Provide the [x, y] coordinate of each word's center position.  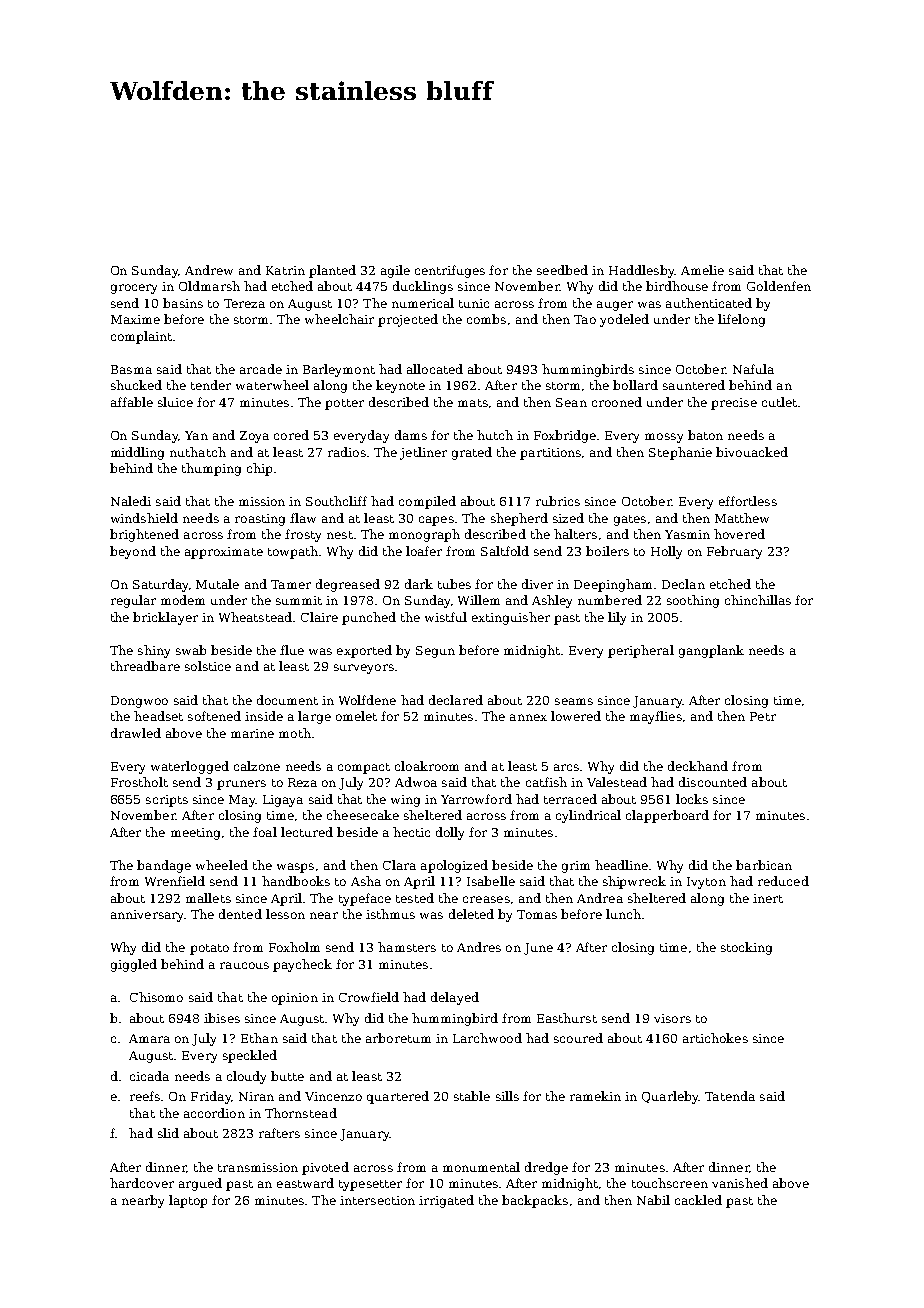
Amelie [702, 270]
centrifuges [450, 271]
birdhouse [677, 286]
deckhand [698, 766]
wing [405, 801]
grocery [134, 289]
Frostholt [139, 782]
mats [473, 403]
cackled [698, 1200]
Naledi [131, 501]
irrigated [446, 1201]
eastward [305, 1183]
